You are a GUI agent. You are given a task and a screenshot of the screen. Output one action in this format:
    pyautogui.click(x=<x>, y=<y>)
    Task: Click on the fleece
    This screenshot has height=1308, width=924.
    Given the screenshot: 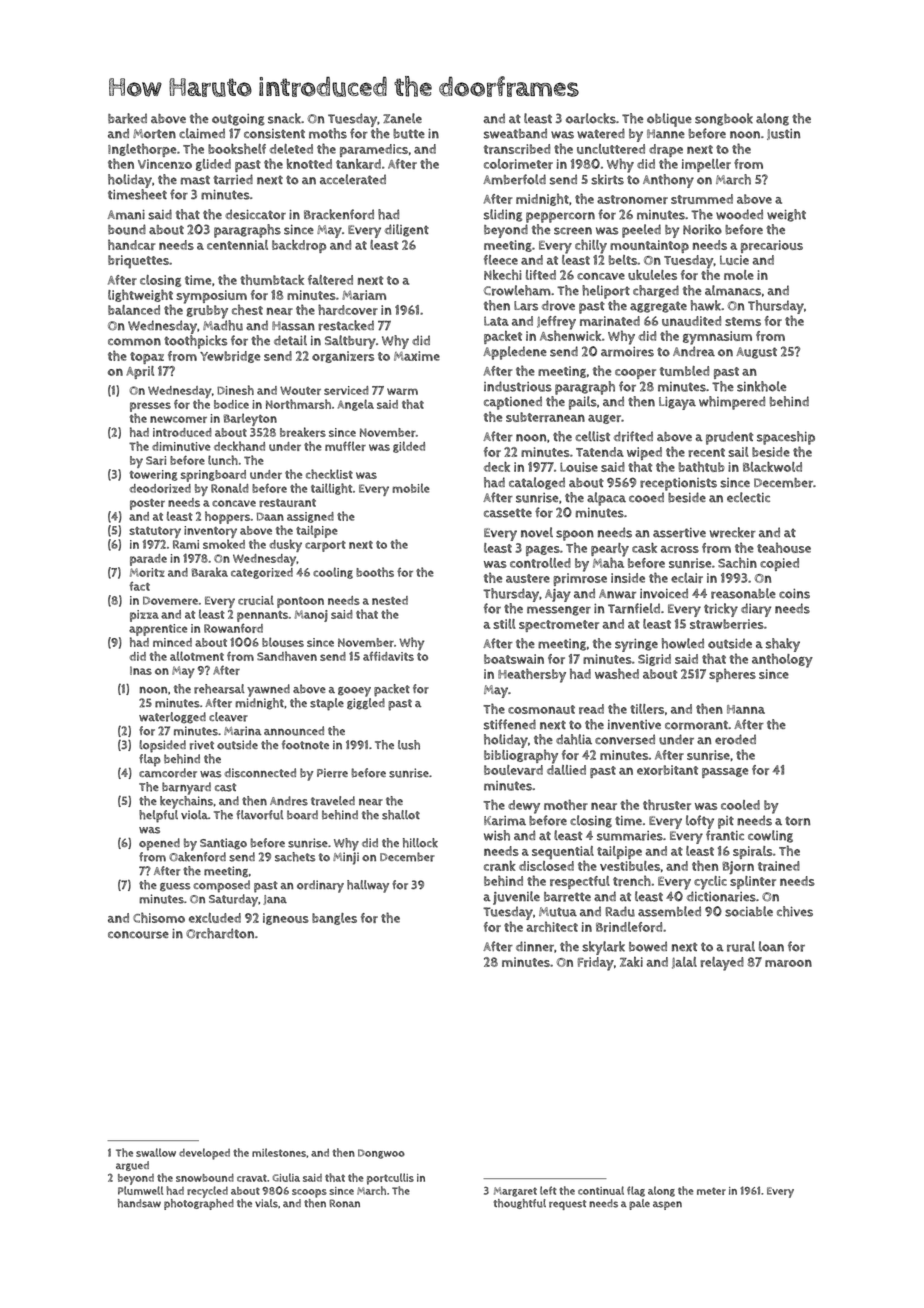 What is the action you would take?
    pyautogui.click(x=501, y=260)
